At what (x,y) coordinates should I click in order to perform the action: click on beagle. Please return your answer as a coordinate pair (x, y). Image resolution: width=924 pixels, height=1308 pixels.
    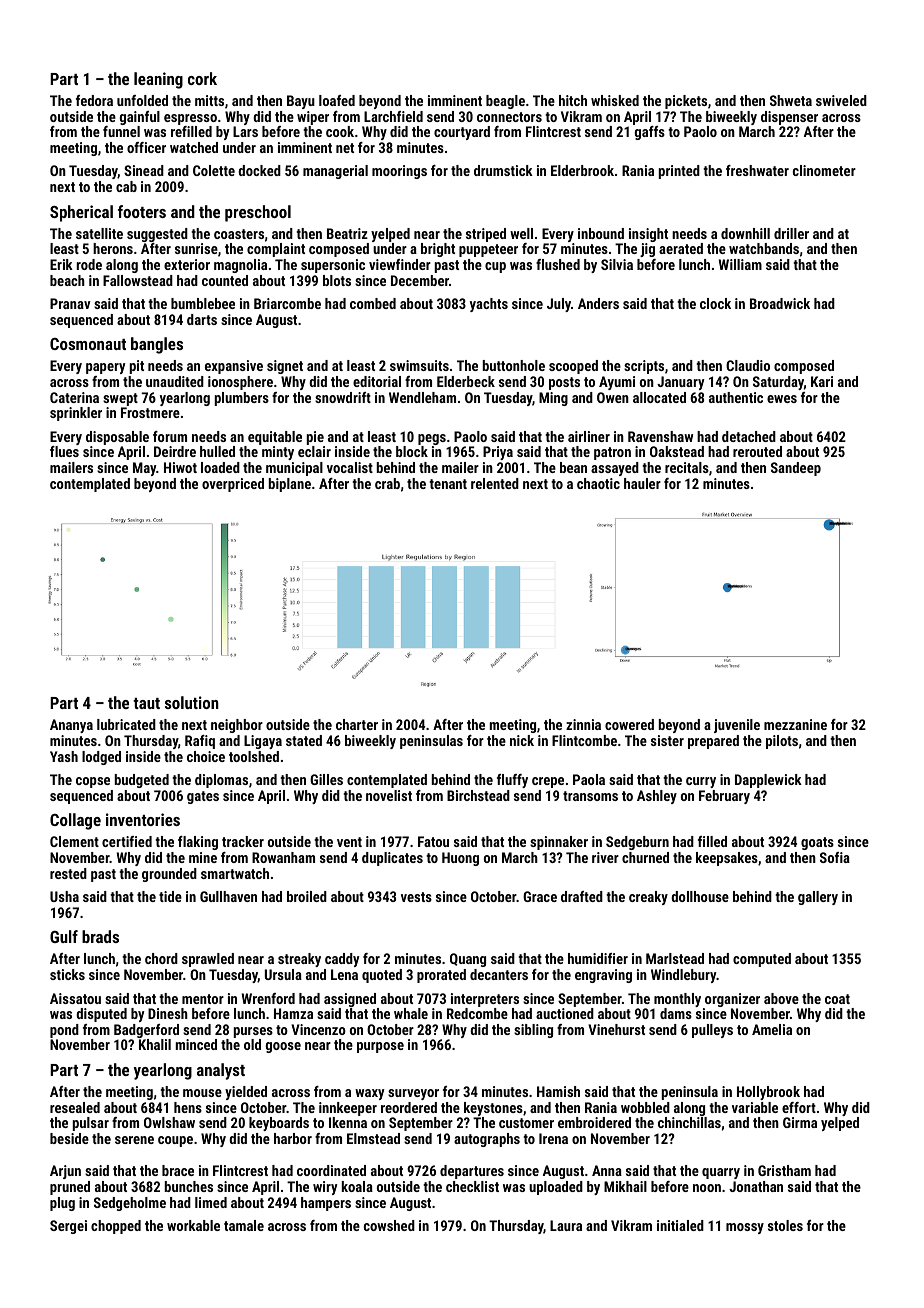
    Looking at the image, I should click on (505, 102).
